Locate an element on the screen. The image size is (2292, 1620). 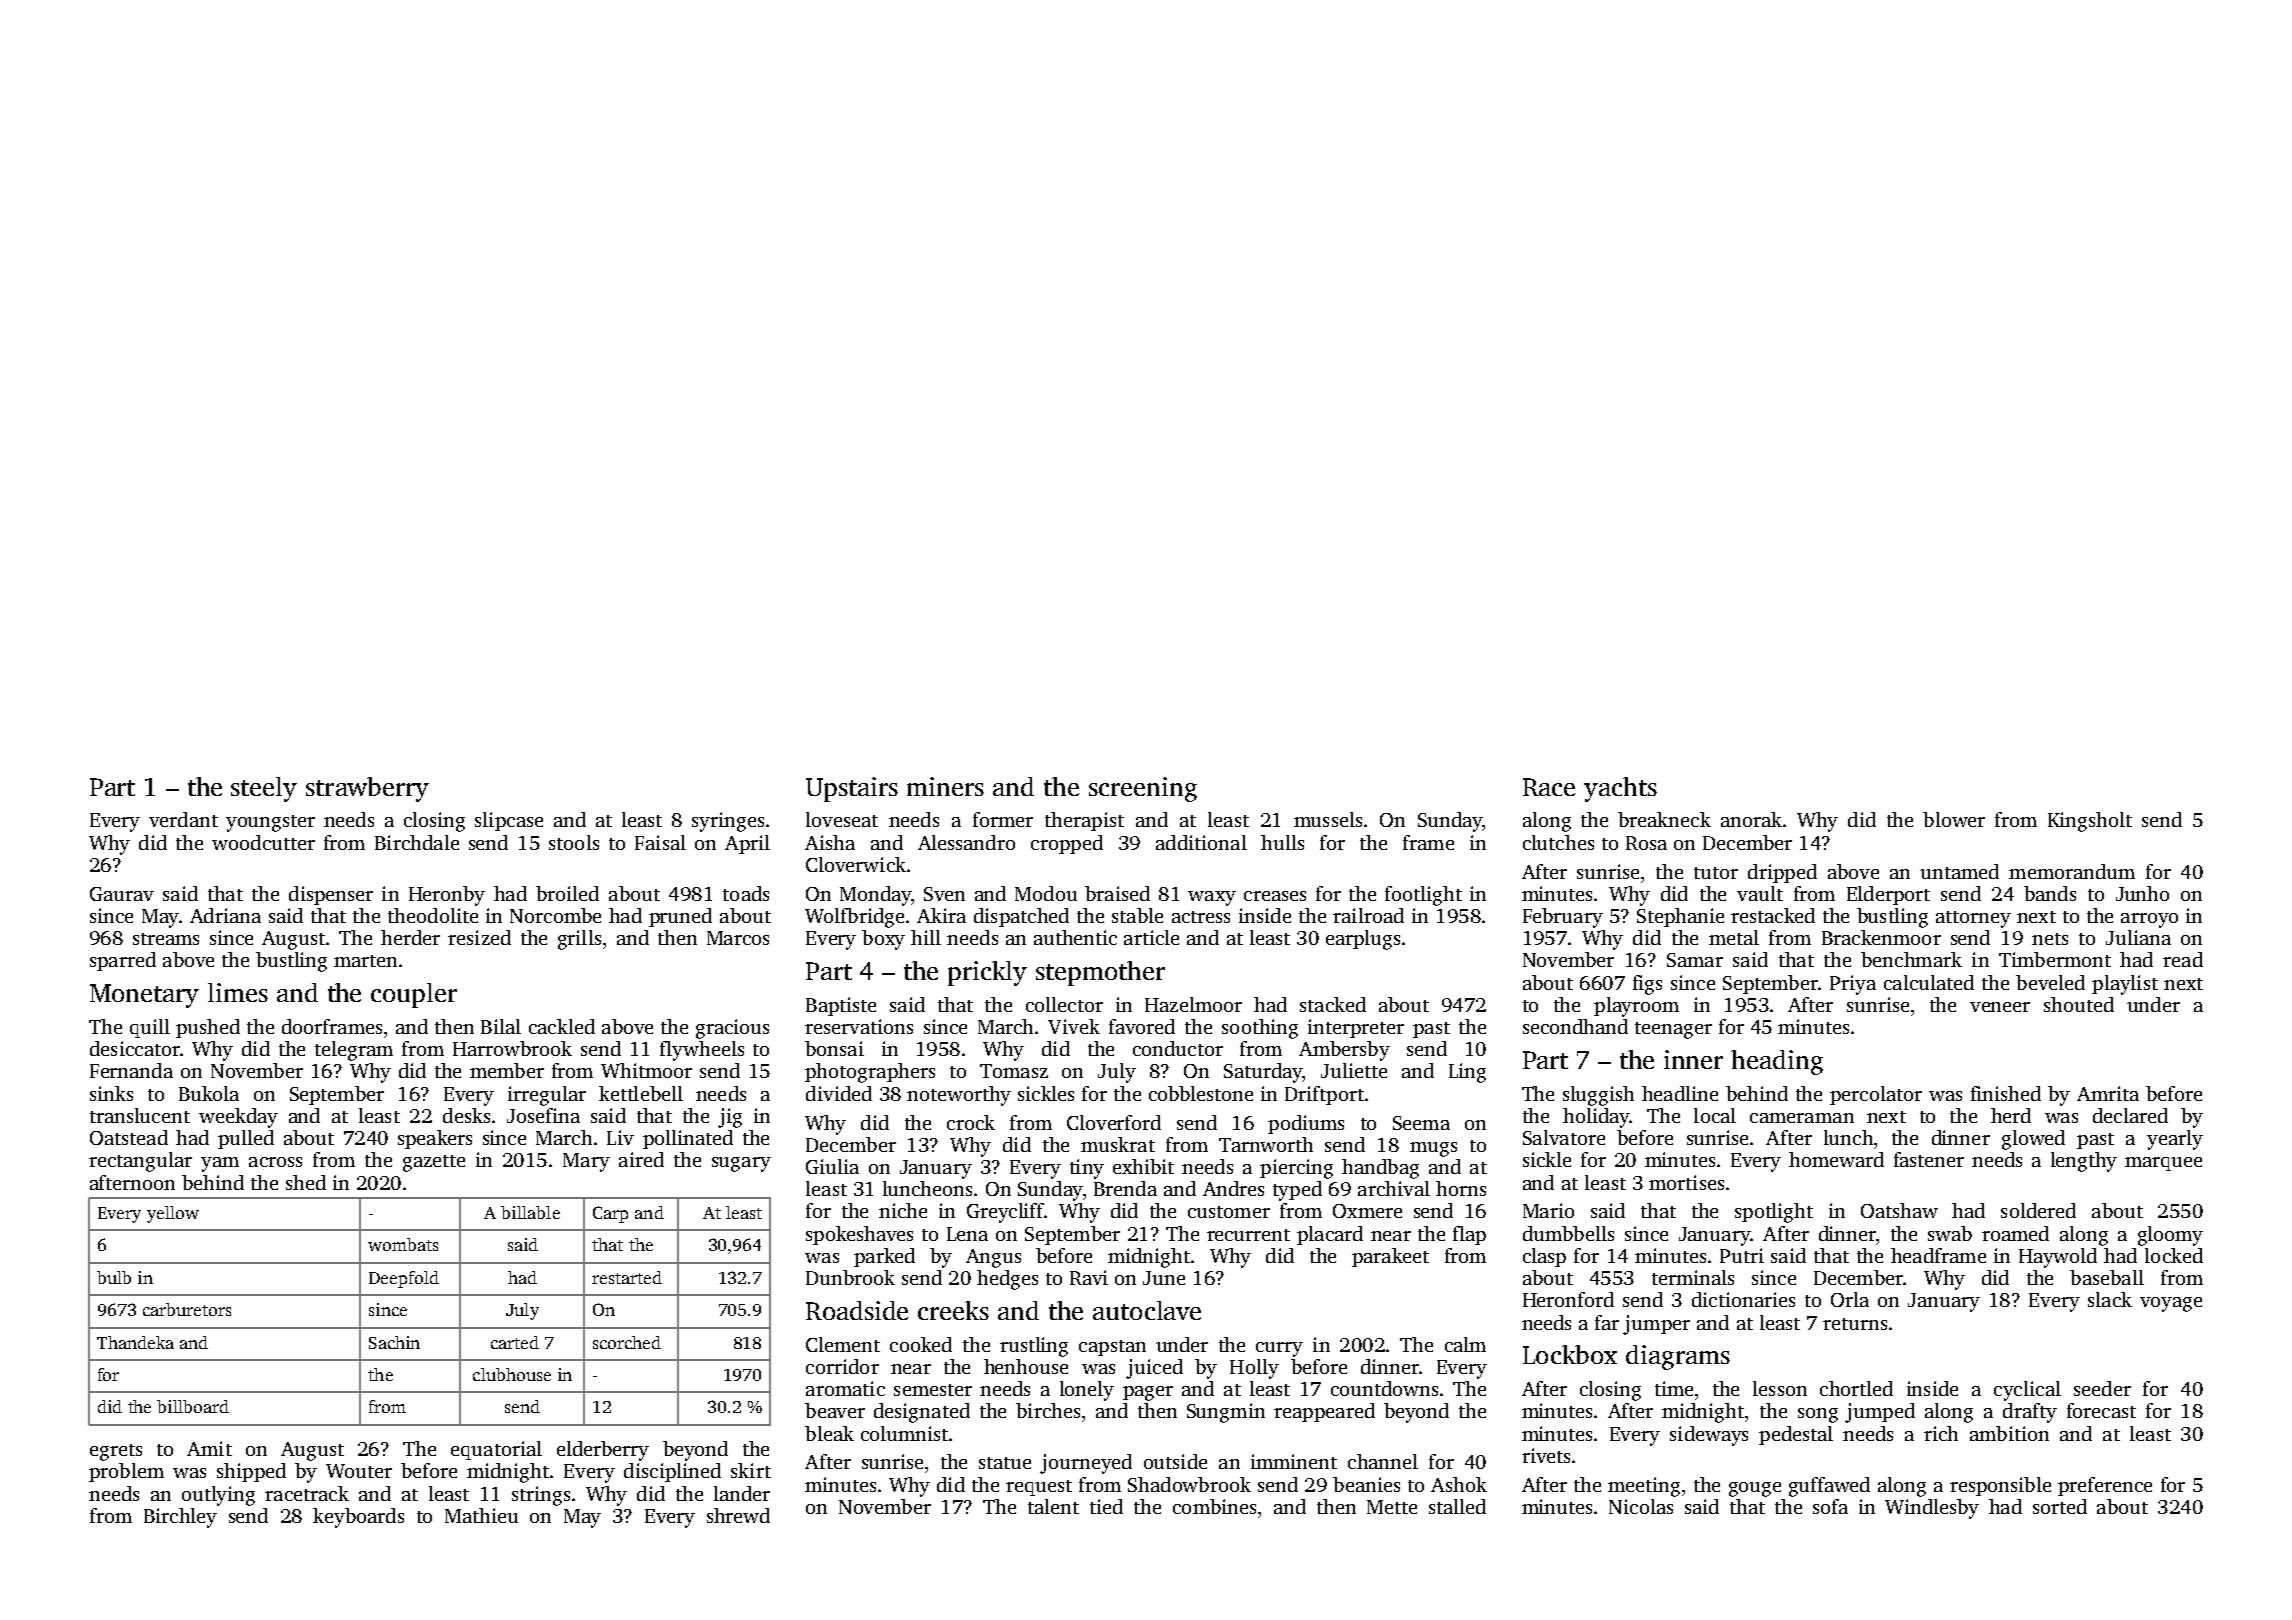
Birchley is located at coordinates (180, 1518).
